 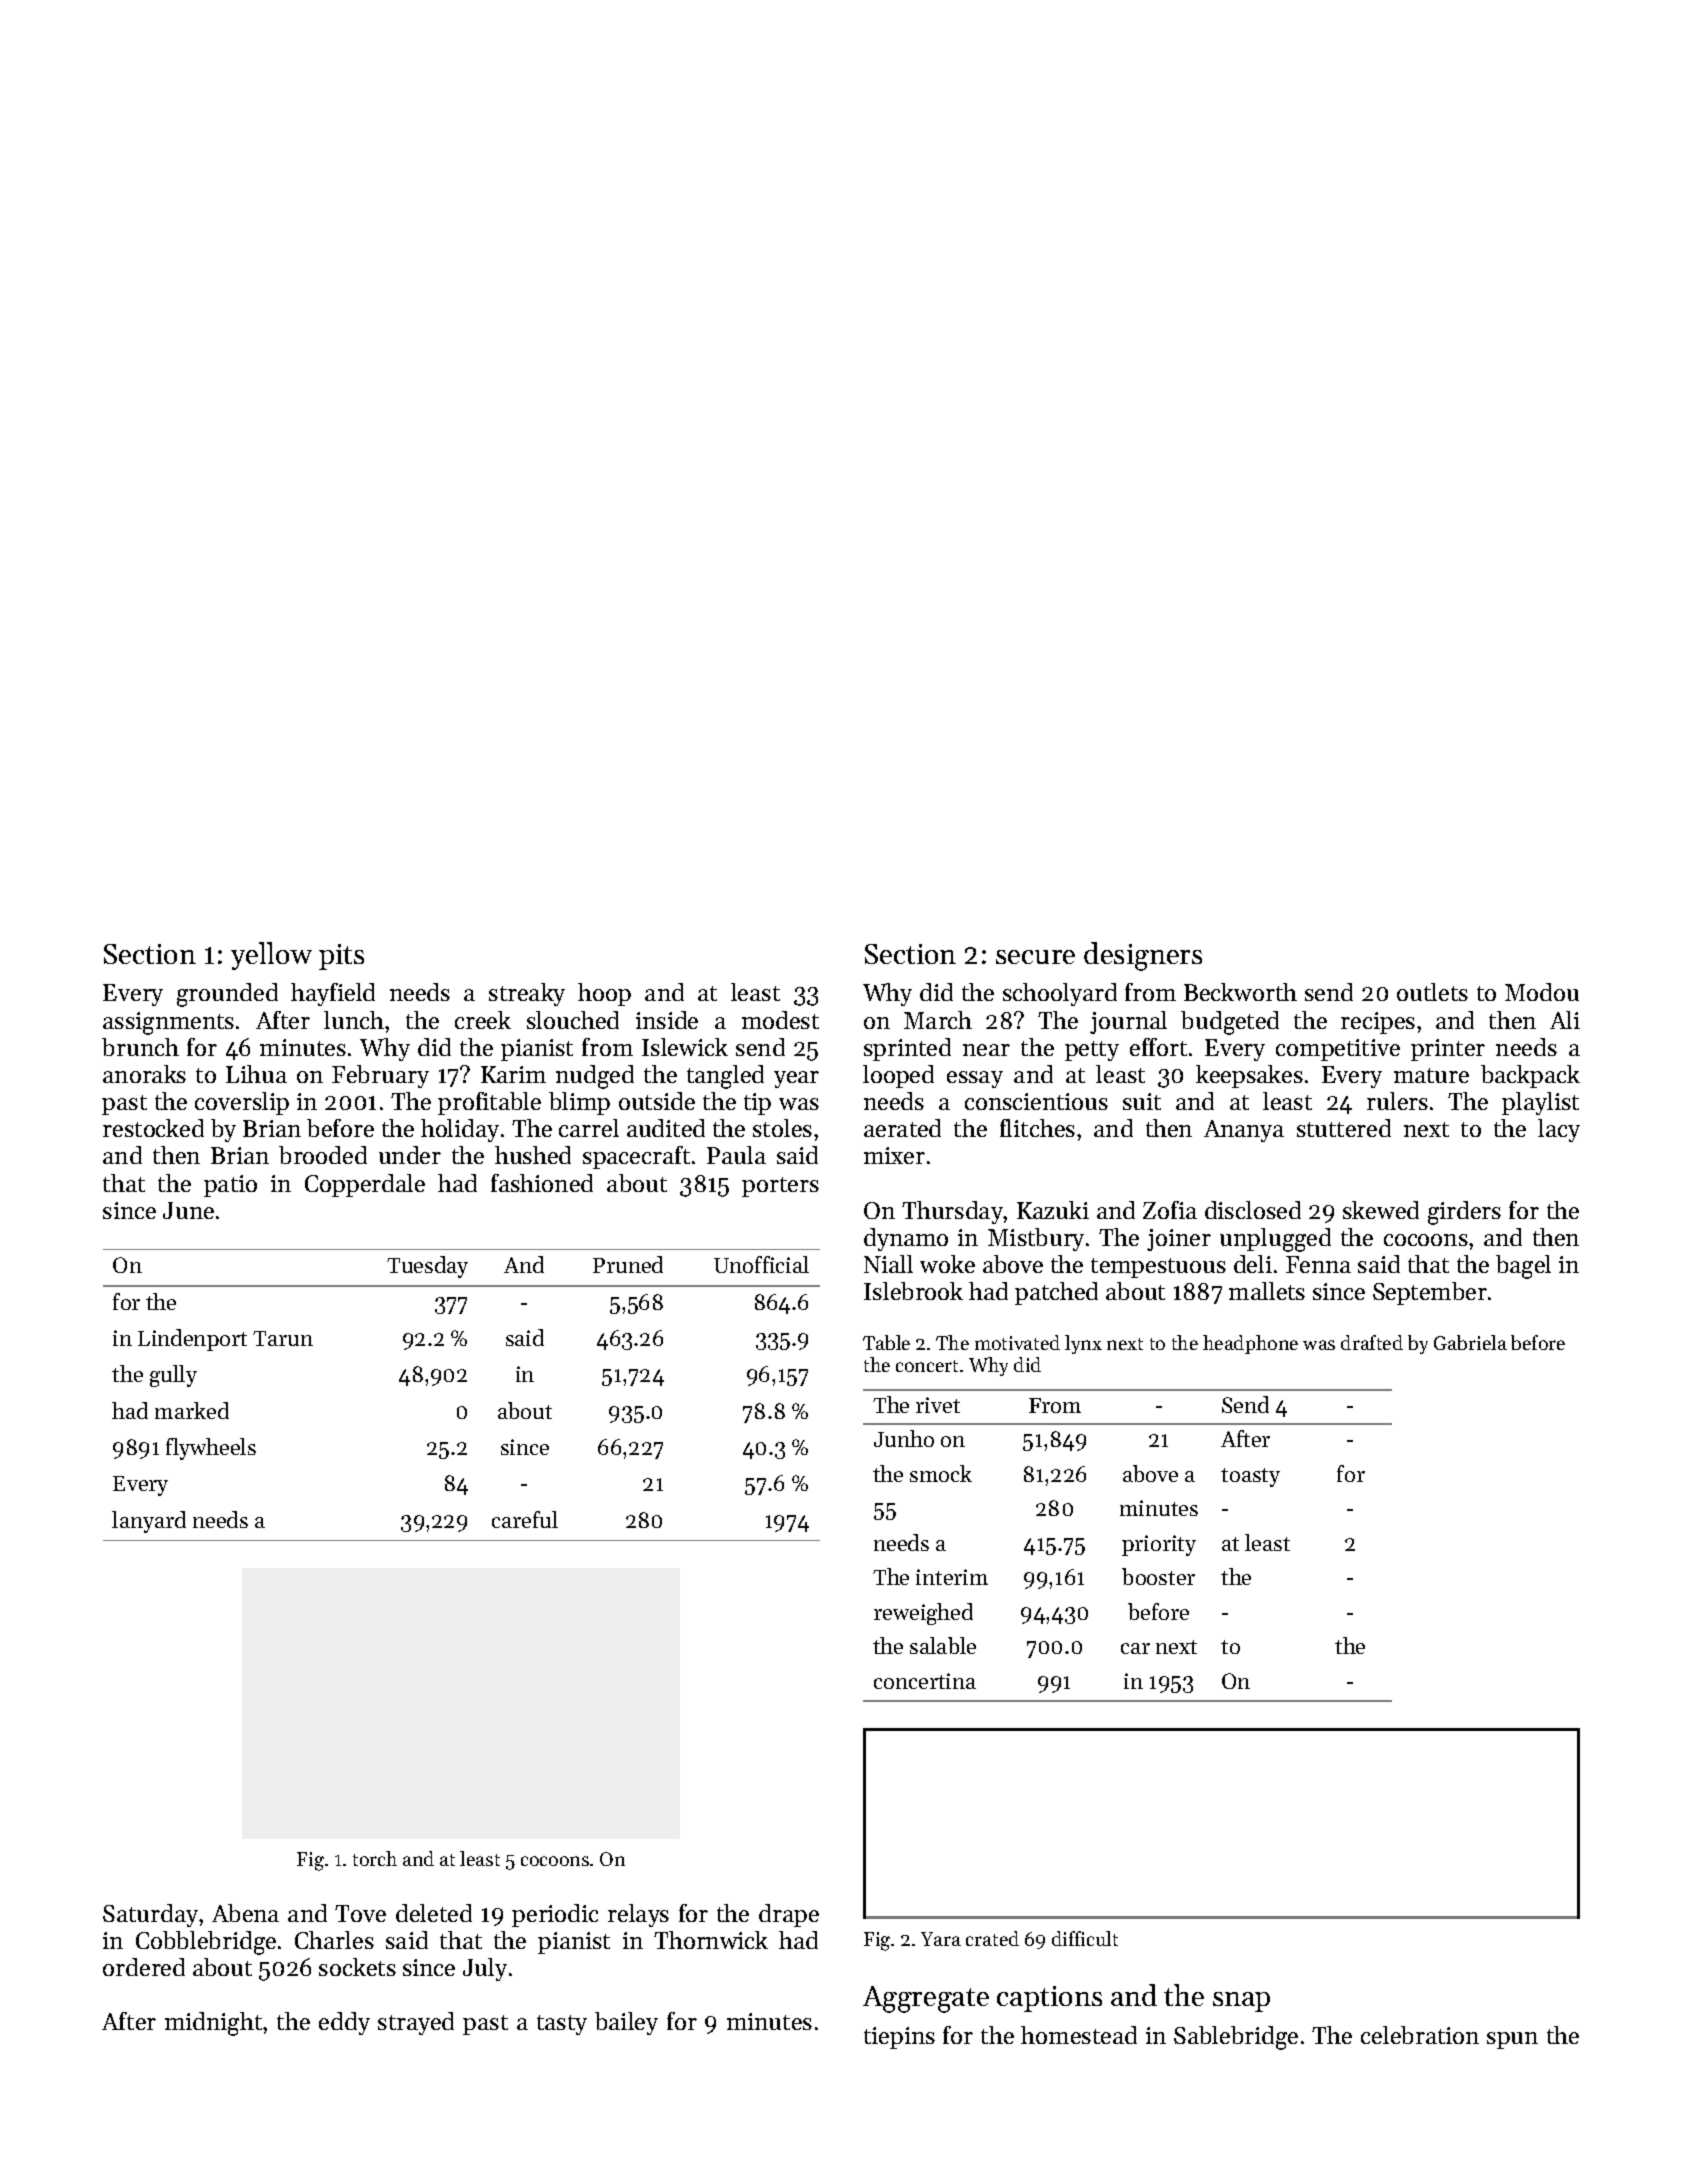 What do you see at coordinates (1037, 1128) in the image?
I see `flitches` at bounding box center [1037, 1128].
